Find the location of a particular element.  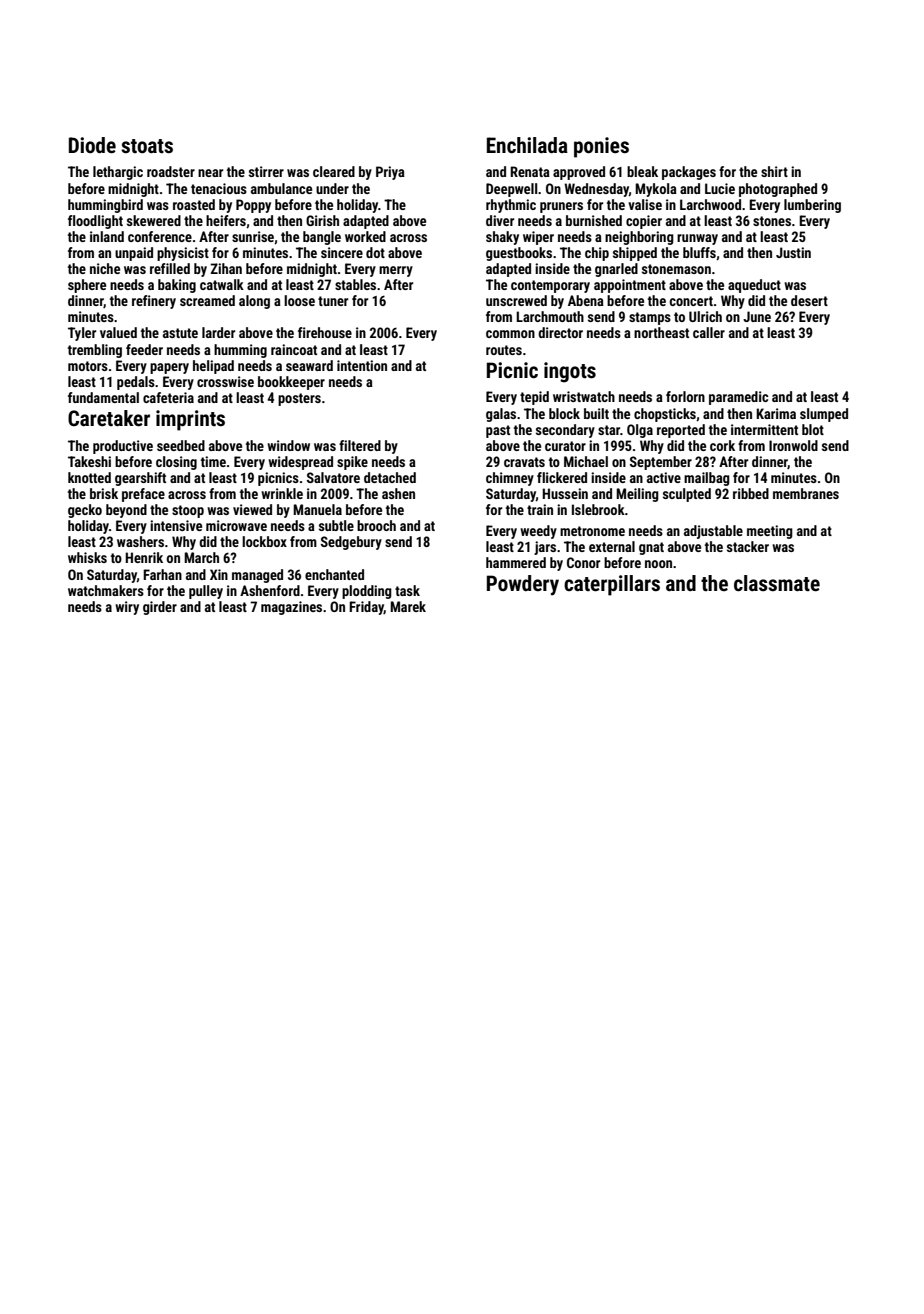

Xin is located at coordinates (219, 574).
